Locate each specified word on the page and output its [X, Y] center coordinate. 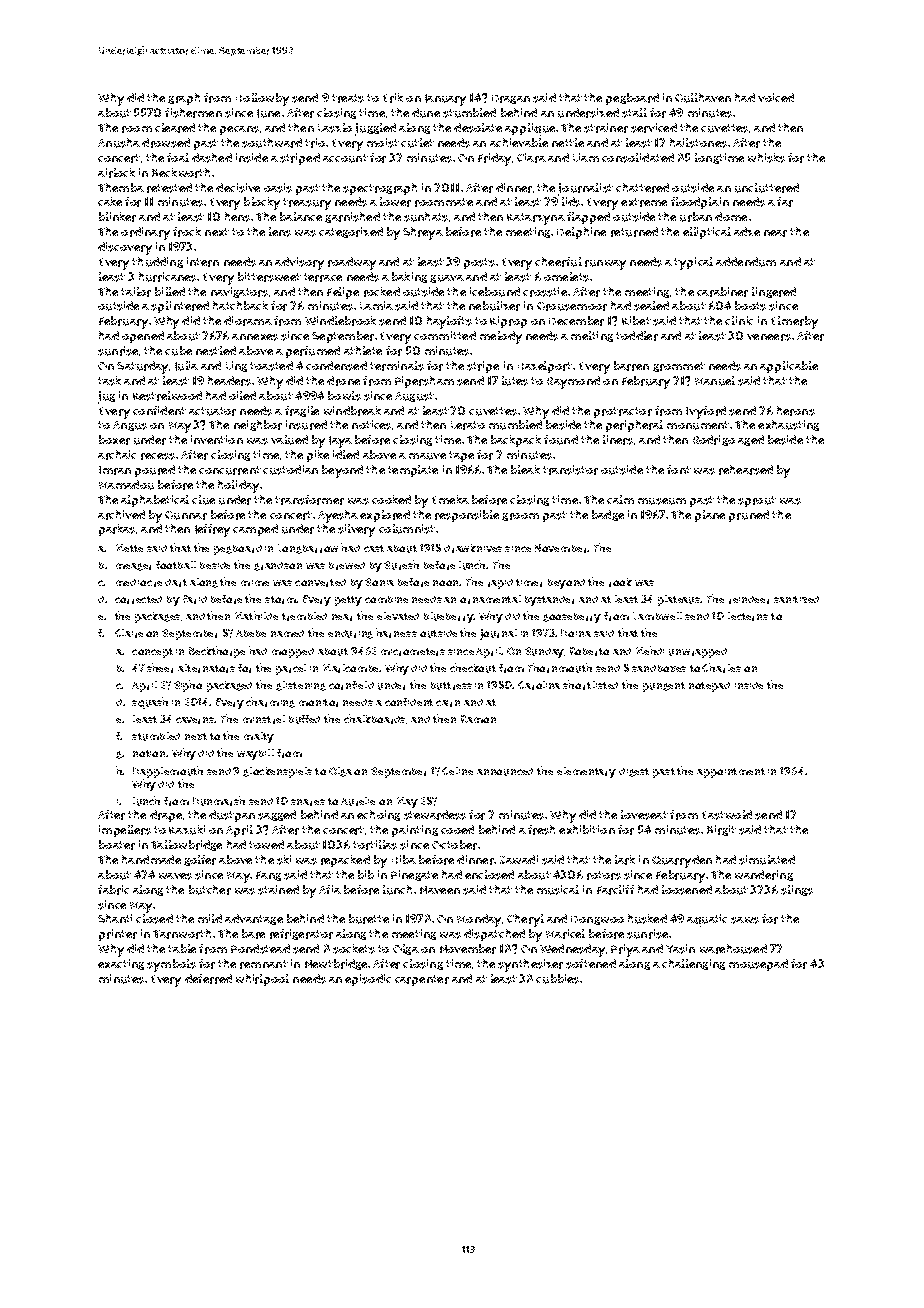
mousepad [758, 965]
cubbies [557, 979]
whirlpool [262, 980]
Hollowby [262, 99]
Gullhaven [703, 98]
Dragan [511, 99]
